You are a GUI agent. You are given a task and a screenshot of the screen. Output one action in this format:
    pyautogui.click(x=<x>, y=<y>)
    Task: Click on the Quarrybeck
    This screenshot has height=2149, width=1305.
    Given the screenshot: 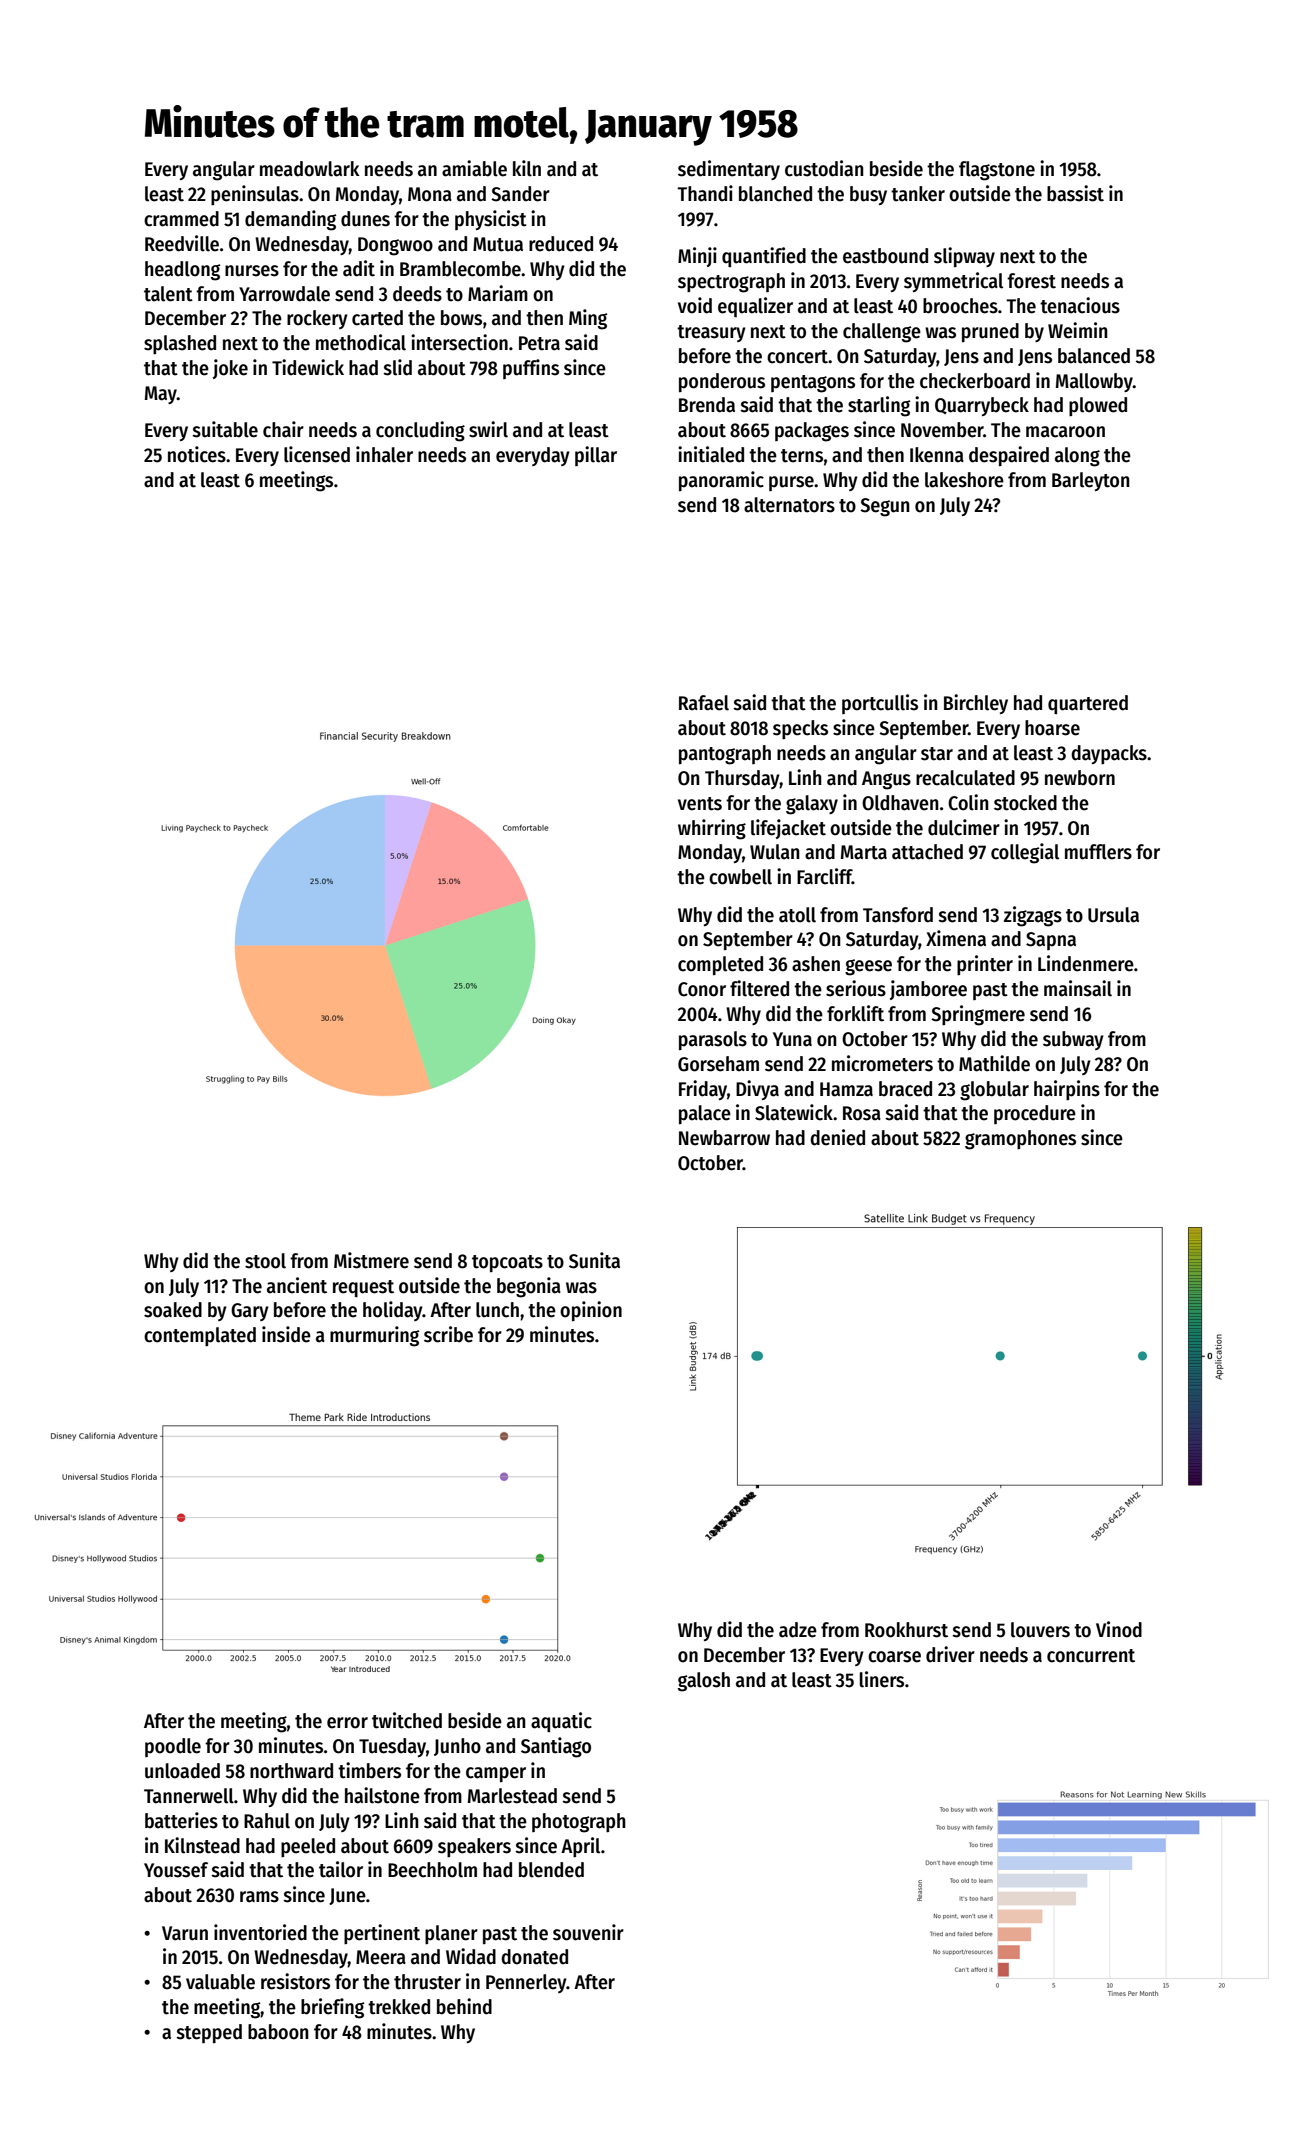 What is the action you would take?
    pyautogui.click(x=982, y=406)
